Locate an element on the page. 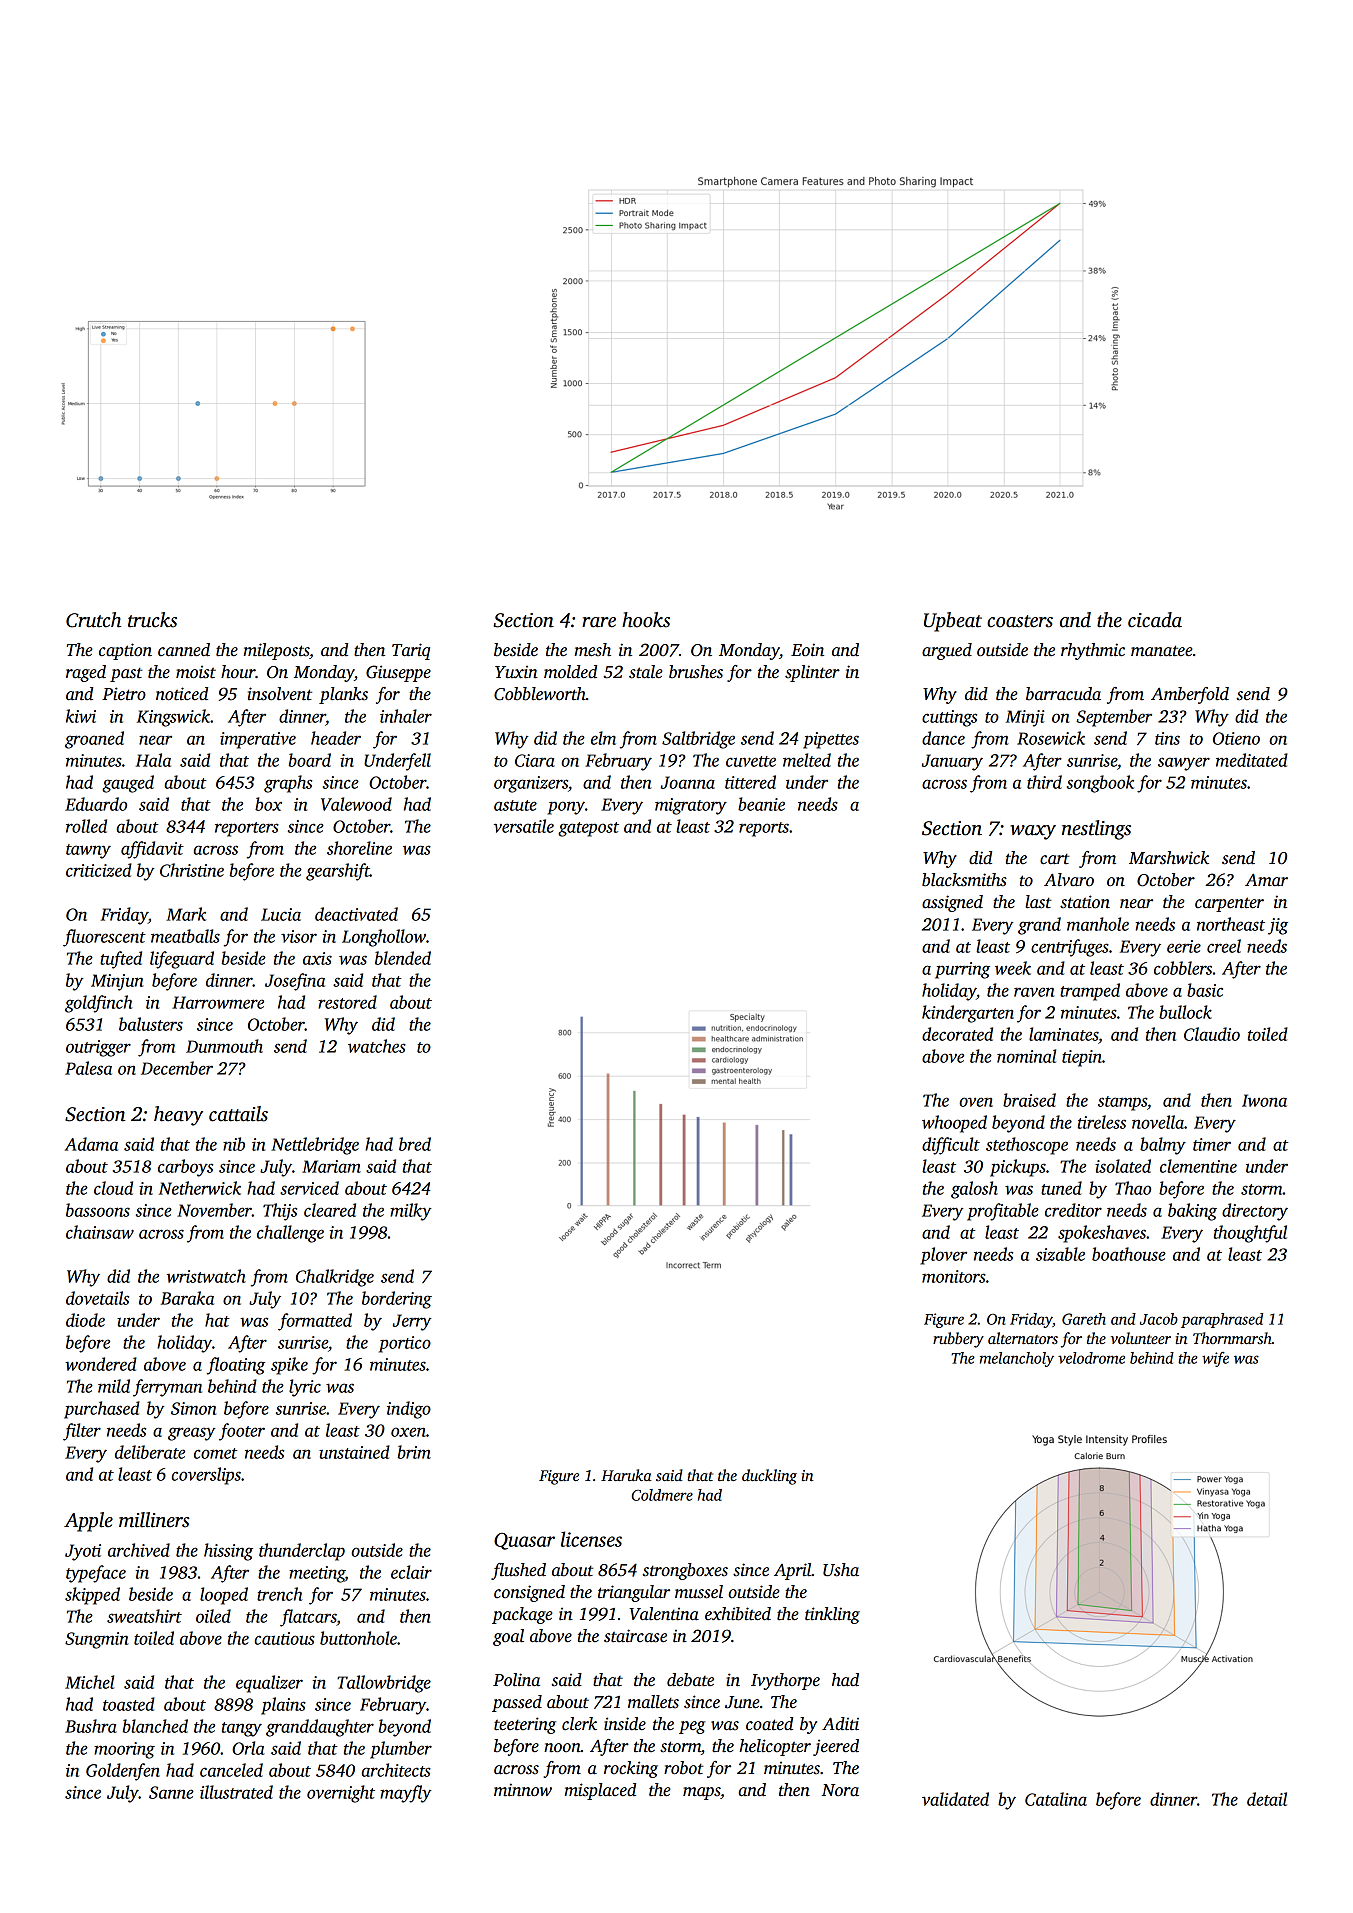 The image size is (1353, 1913). monitors is located at coordinates (954, 1276).
